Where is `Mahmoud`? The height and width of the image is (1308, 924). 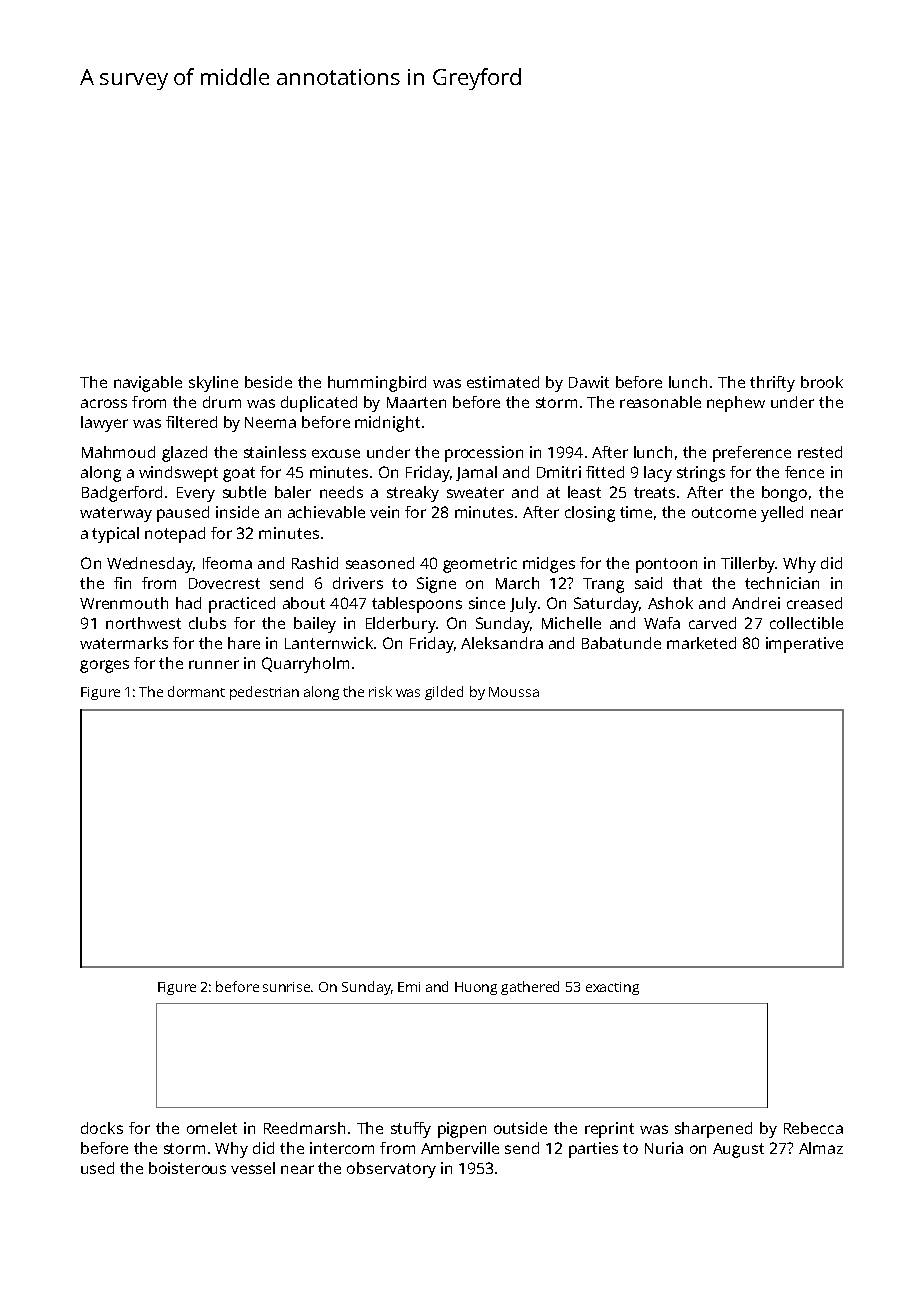
Mahmoud is located at coordinates (118, 452).
